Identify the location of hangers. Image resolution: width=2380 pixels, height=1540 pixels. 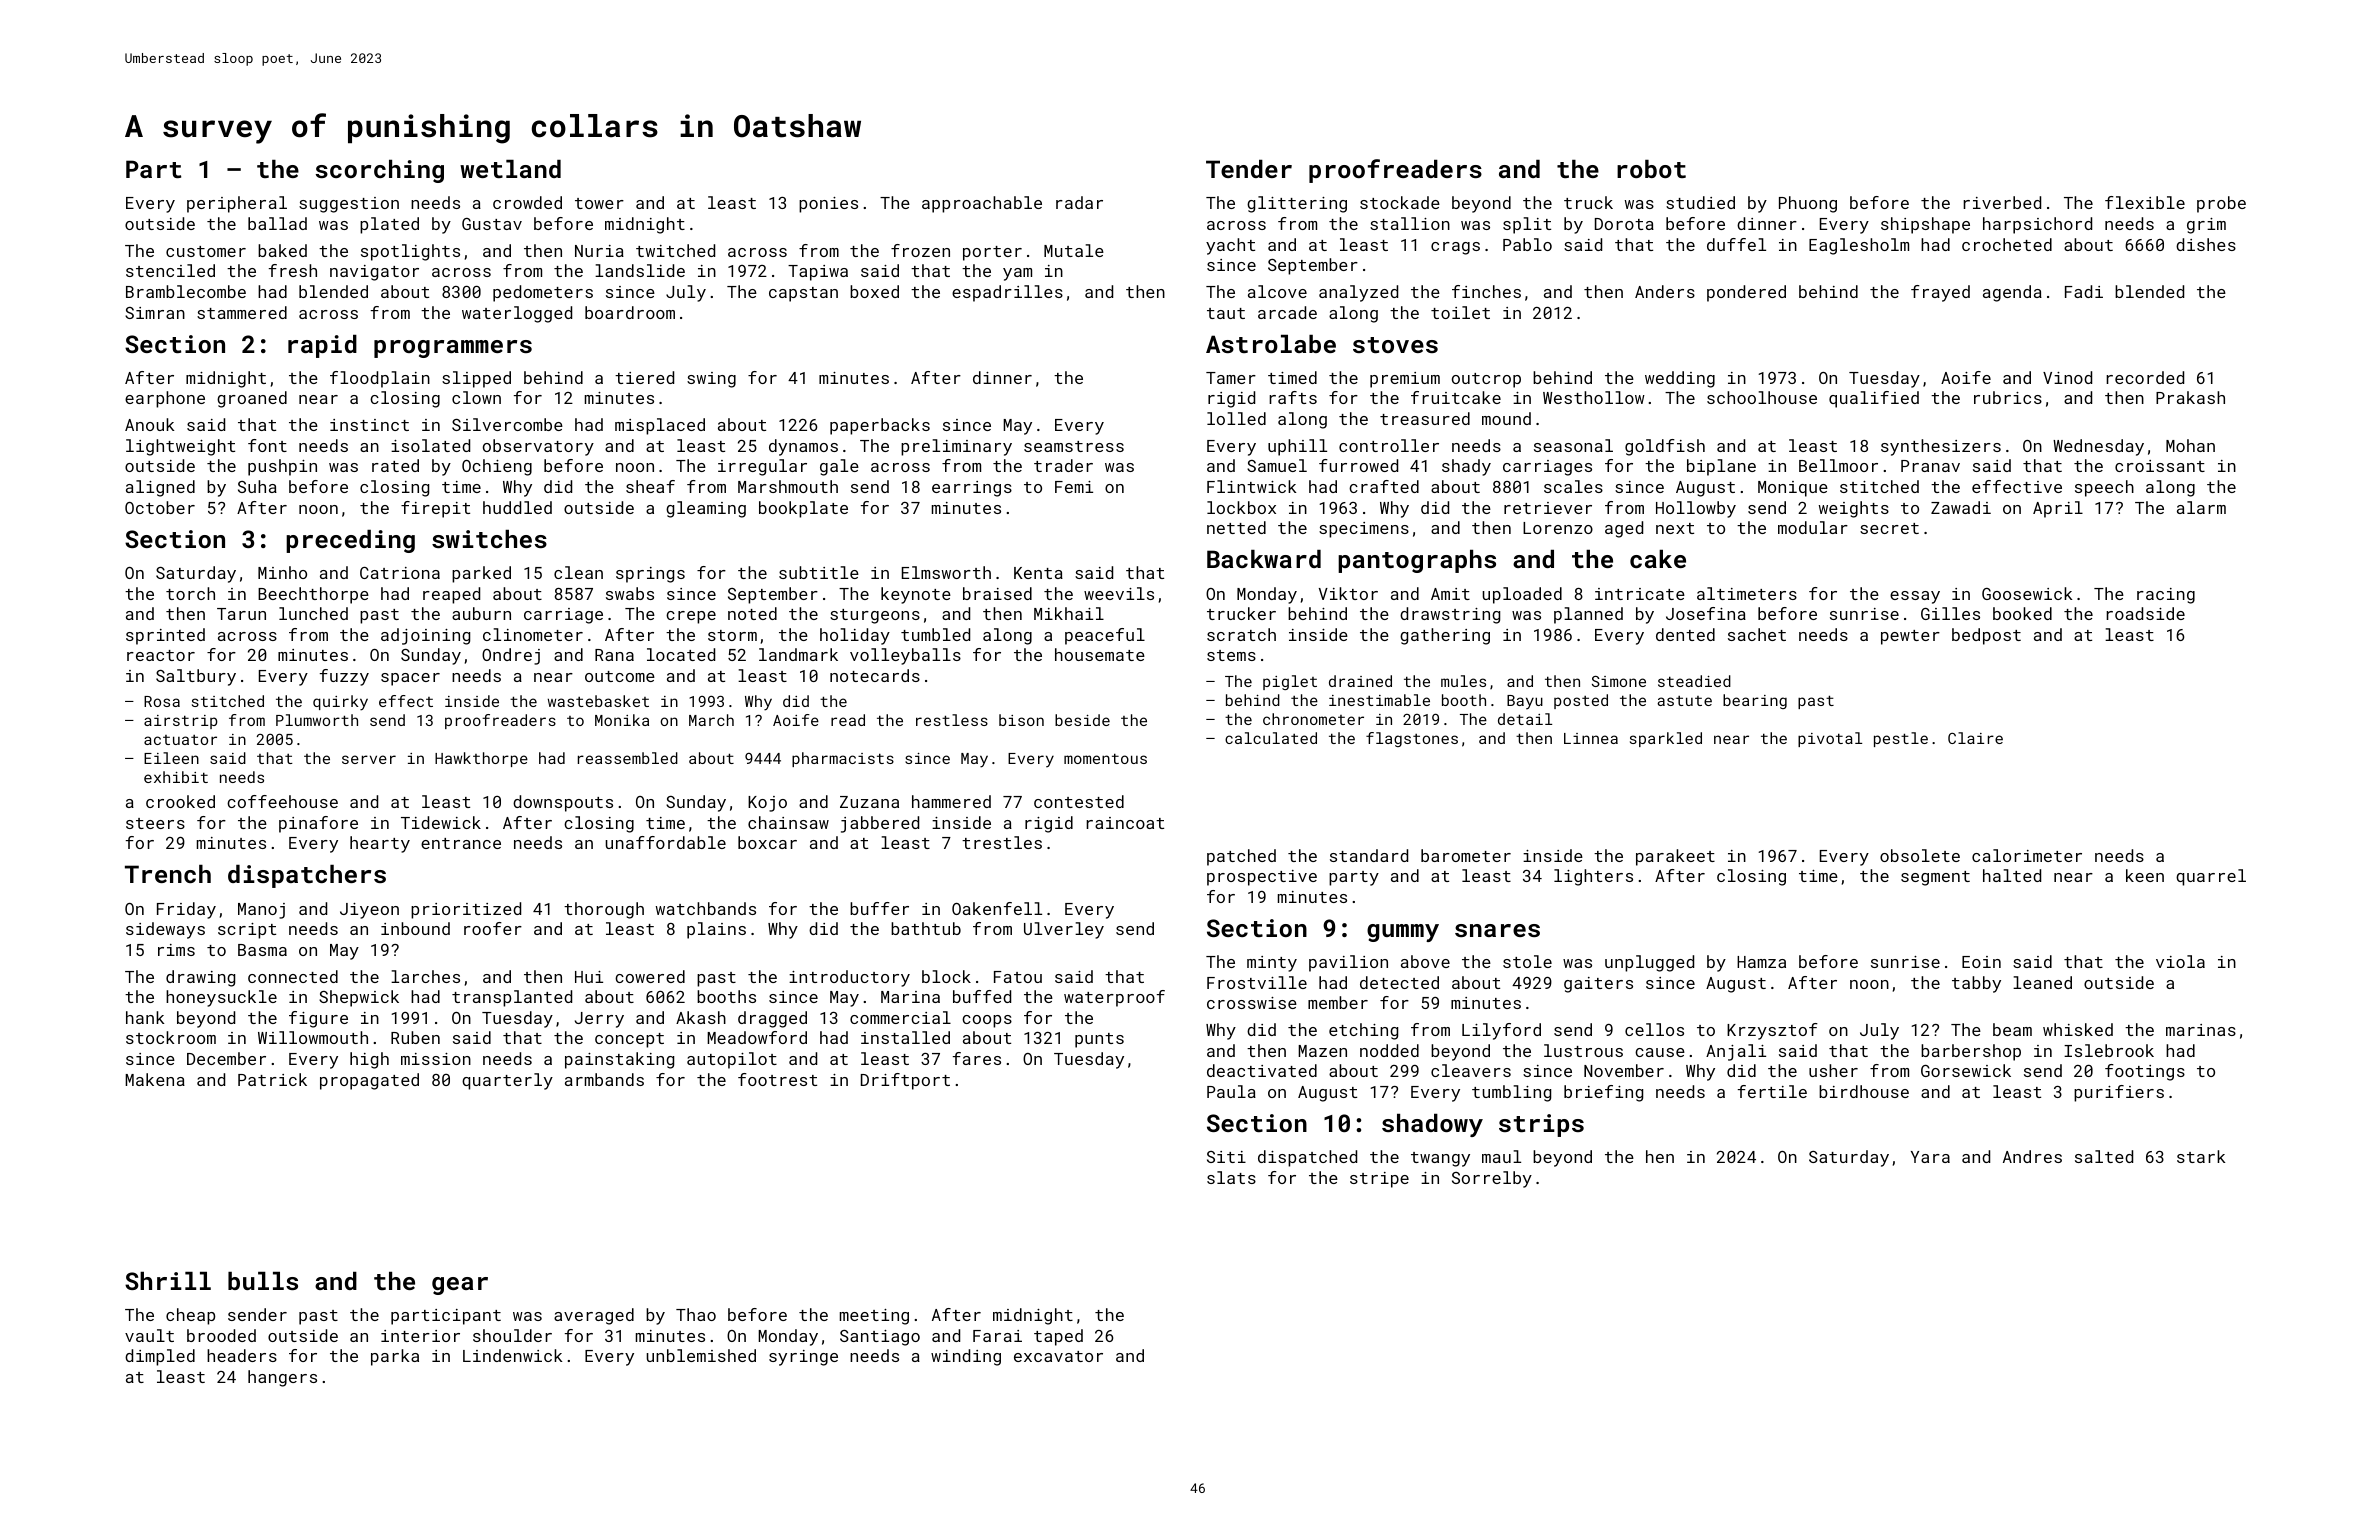
(282, 1378).
